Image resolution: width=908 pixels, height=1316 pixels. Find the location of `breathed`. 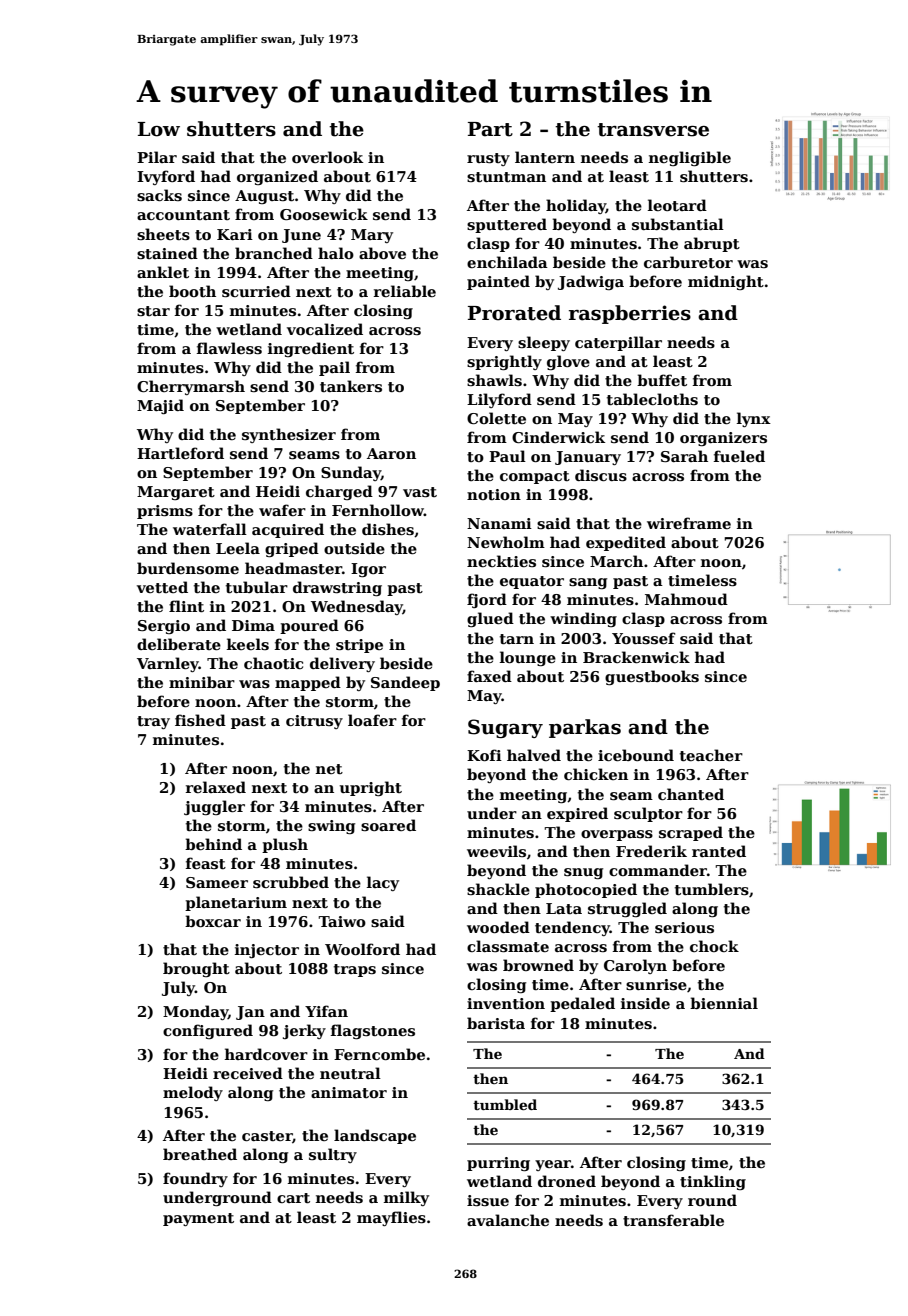

breathed is located at coordinates (200, 1154).
